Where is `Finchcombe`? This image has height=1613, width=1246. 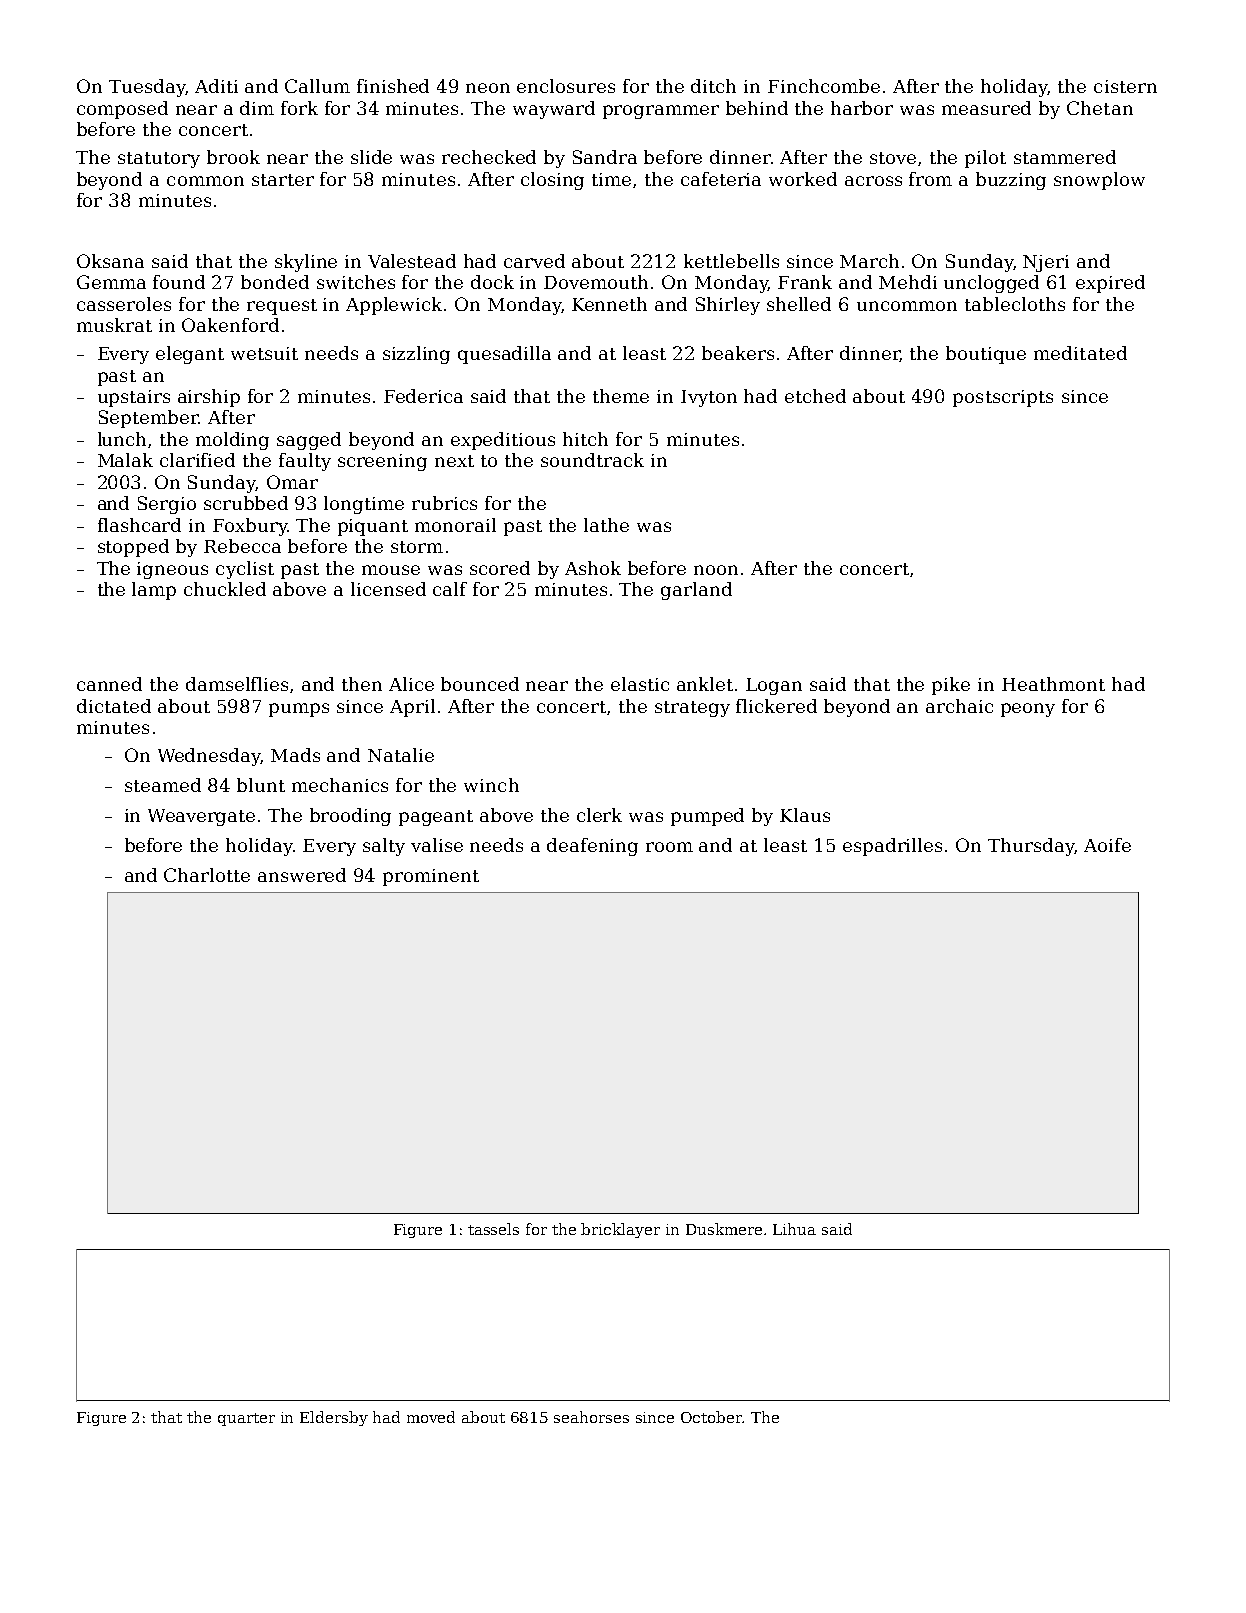
Finchcombe is located at coordinates (824, 86).
